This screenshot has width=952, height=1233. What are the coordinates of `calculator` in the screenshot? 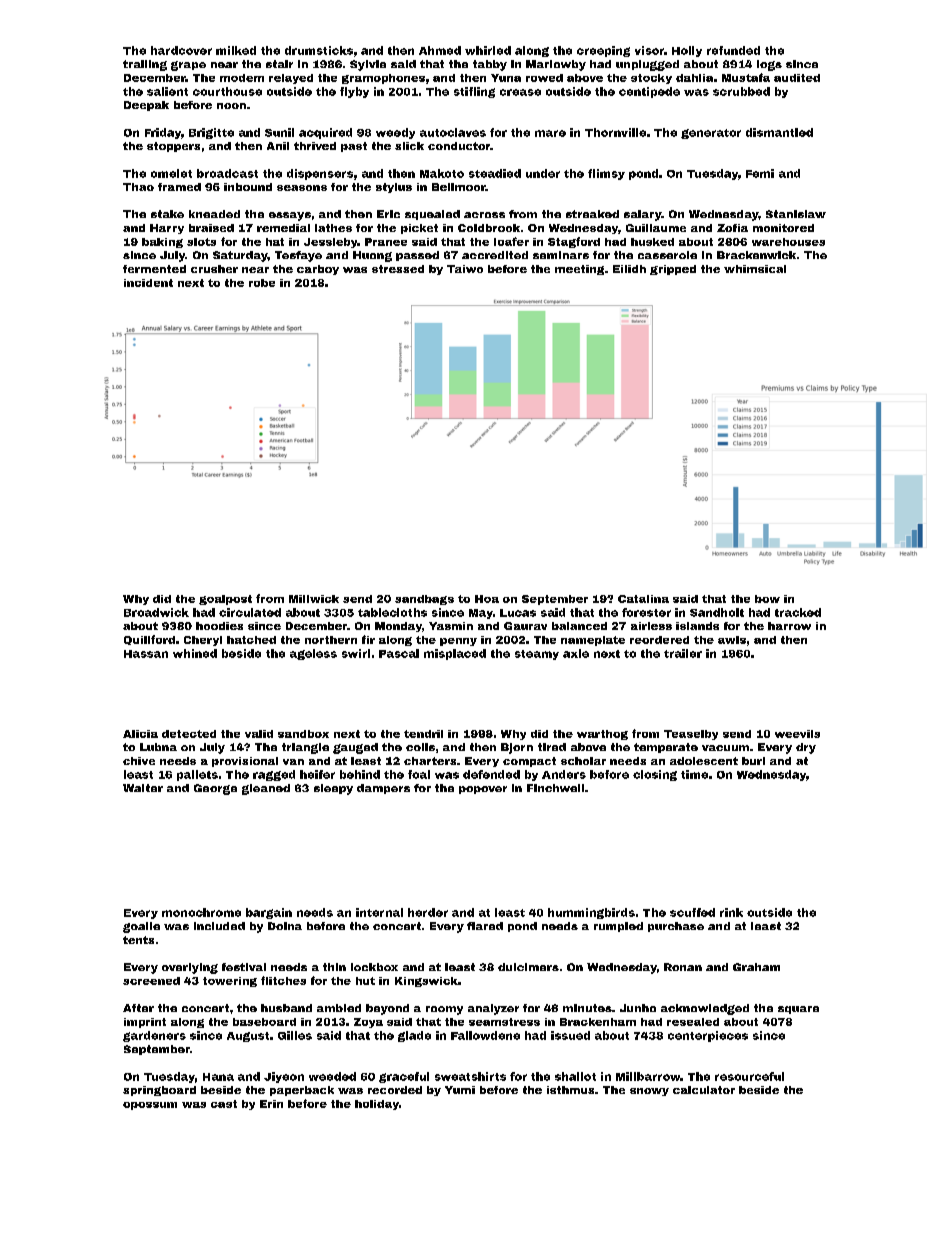 It's located at (704, 1090).
